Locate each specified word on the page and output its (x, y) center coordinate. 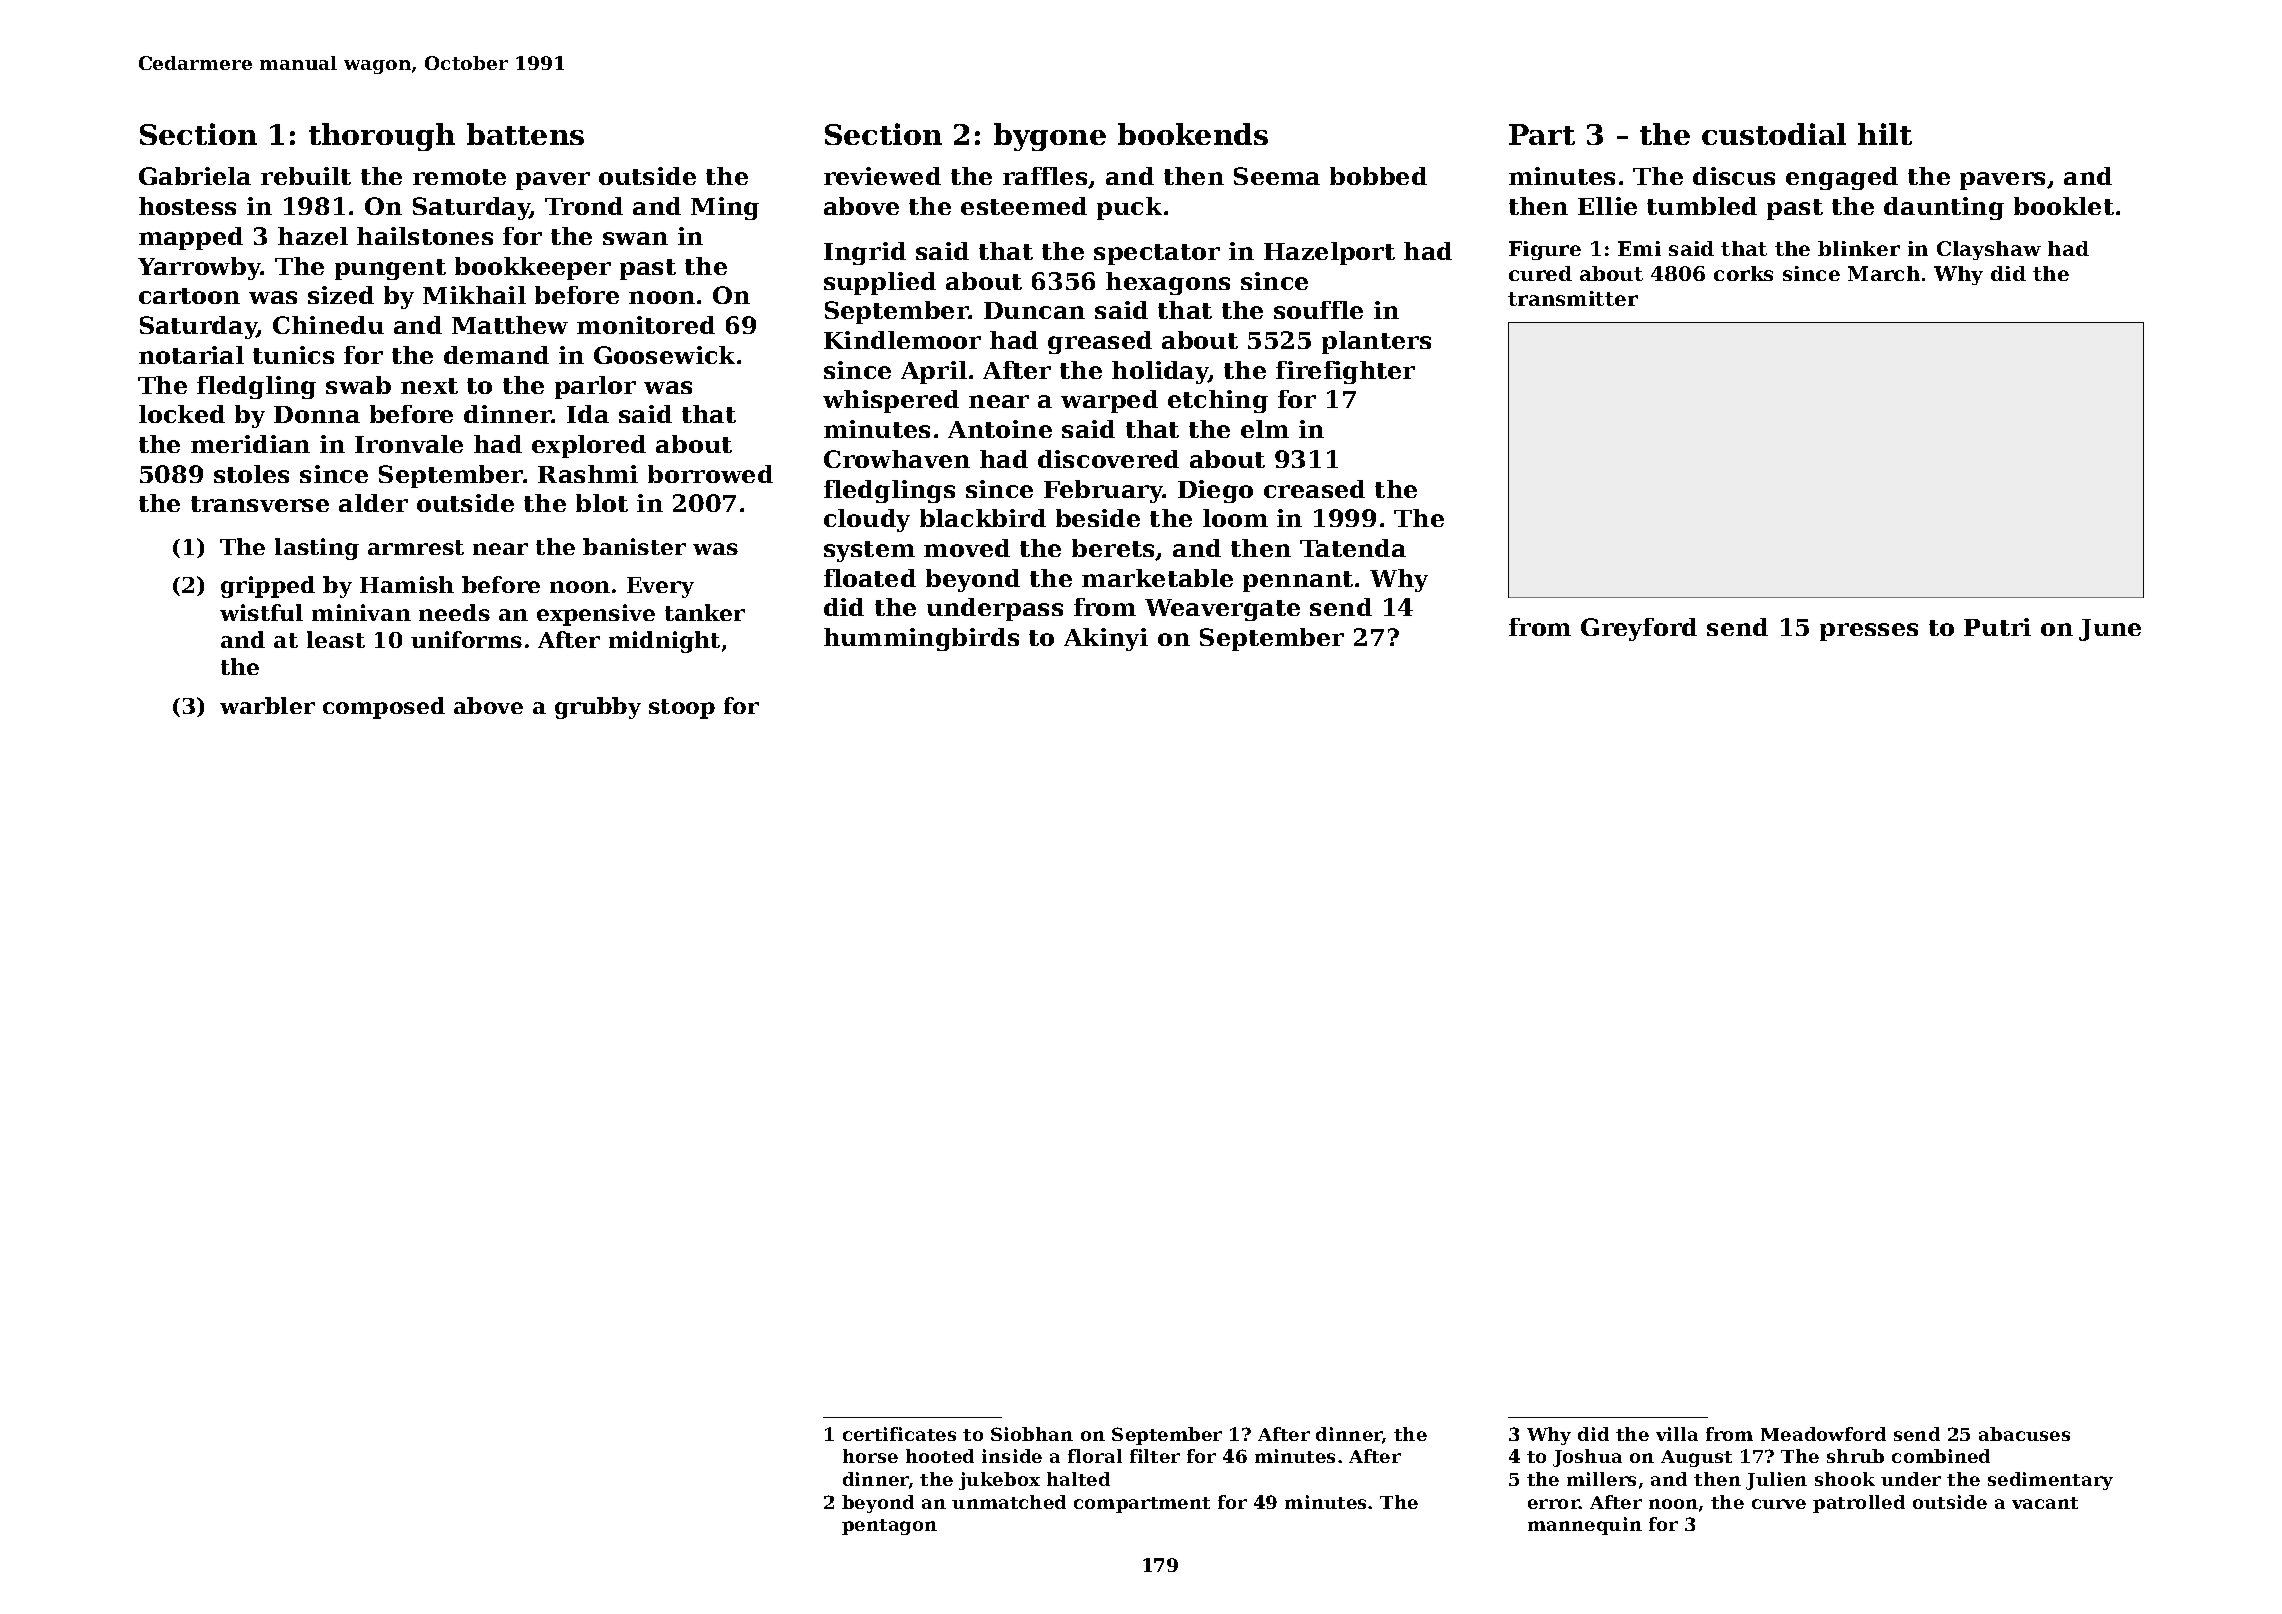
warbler (267, 705)
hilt (1885, 134)
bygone (1050, 137)
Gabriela (195, 176)
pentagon (889, 1527)
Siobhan (1032, 1434)
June (2110, 630)
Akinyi (1106, 639)
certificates (899, 1434)
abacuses (2024, 1434)
